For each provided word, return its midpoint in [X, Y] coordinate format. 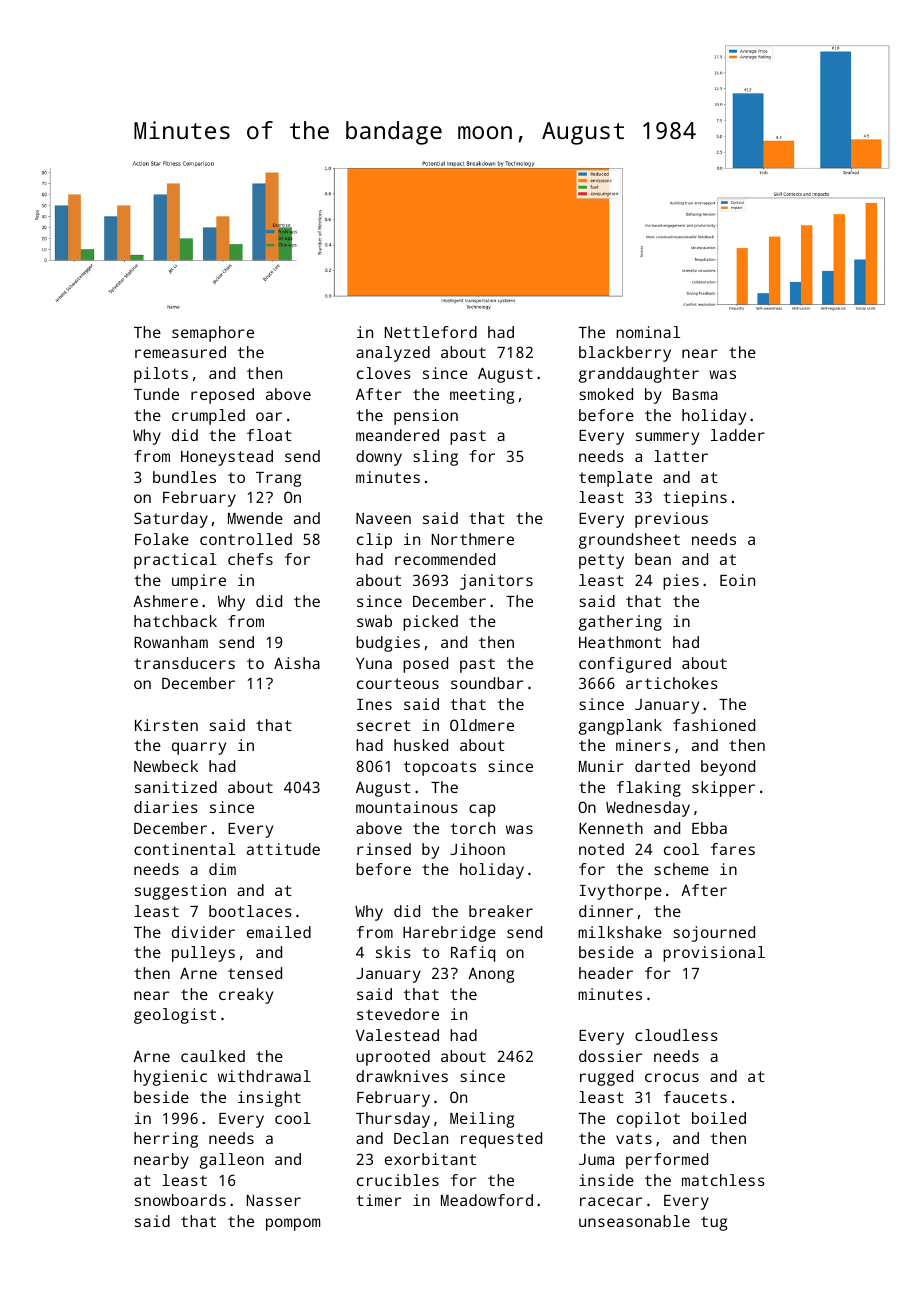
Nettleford [431, 332]
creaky [246, 996]
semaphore [213, 334]
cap [482, 810]
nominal [648, 332]
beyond [728, 768]
